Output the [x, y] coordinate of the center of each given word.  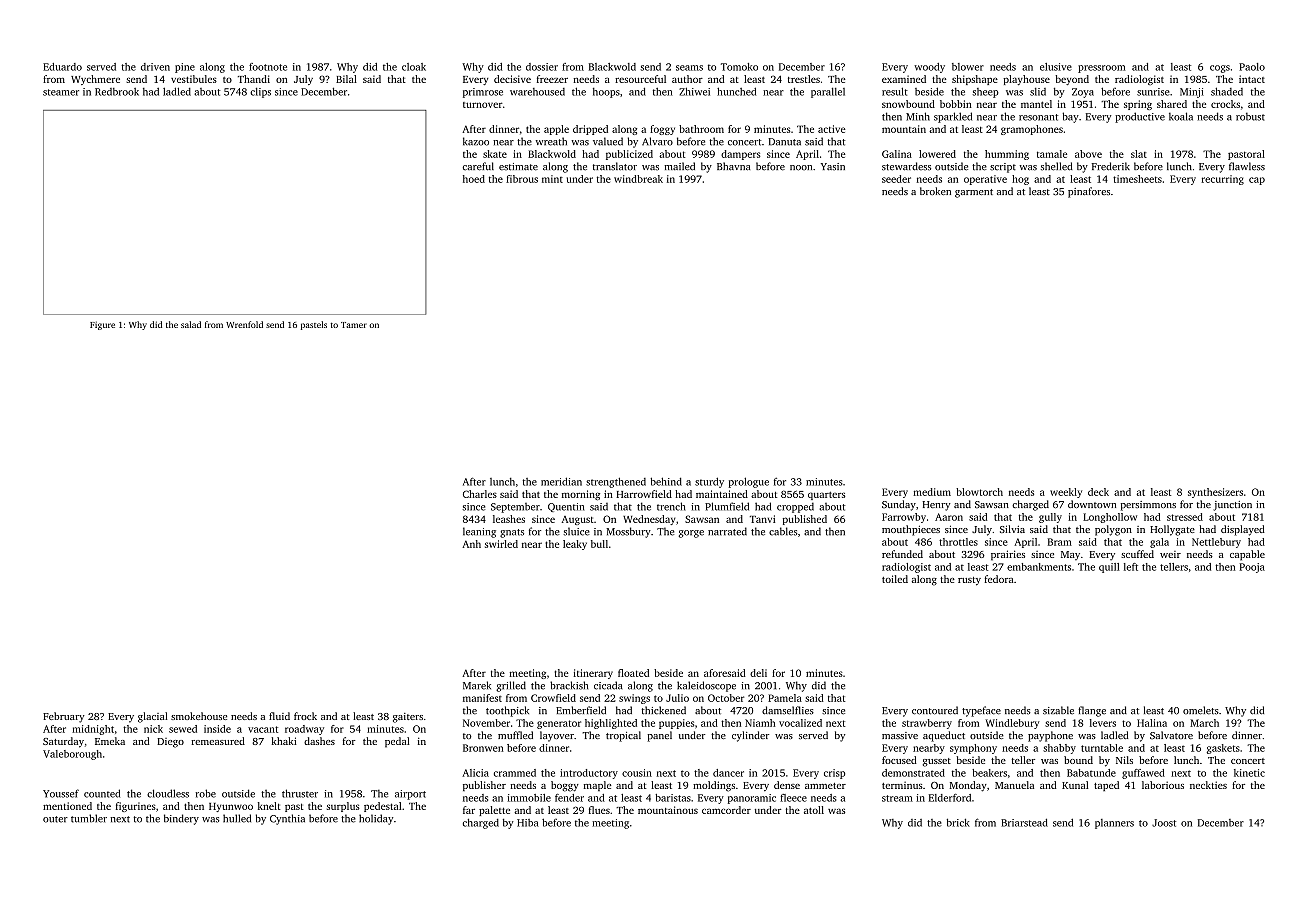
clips [260, 93]
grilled [511, 686]
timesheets [1137, 179]
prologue [749, 482]
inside [217, 729]
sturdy [709, 482]
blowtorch [979, 492]
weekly [1066, 493]
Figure [102, 325]
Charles [480, 494]
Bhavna [734, 166]
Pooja [1252, 568]
